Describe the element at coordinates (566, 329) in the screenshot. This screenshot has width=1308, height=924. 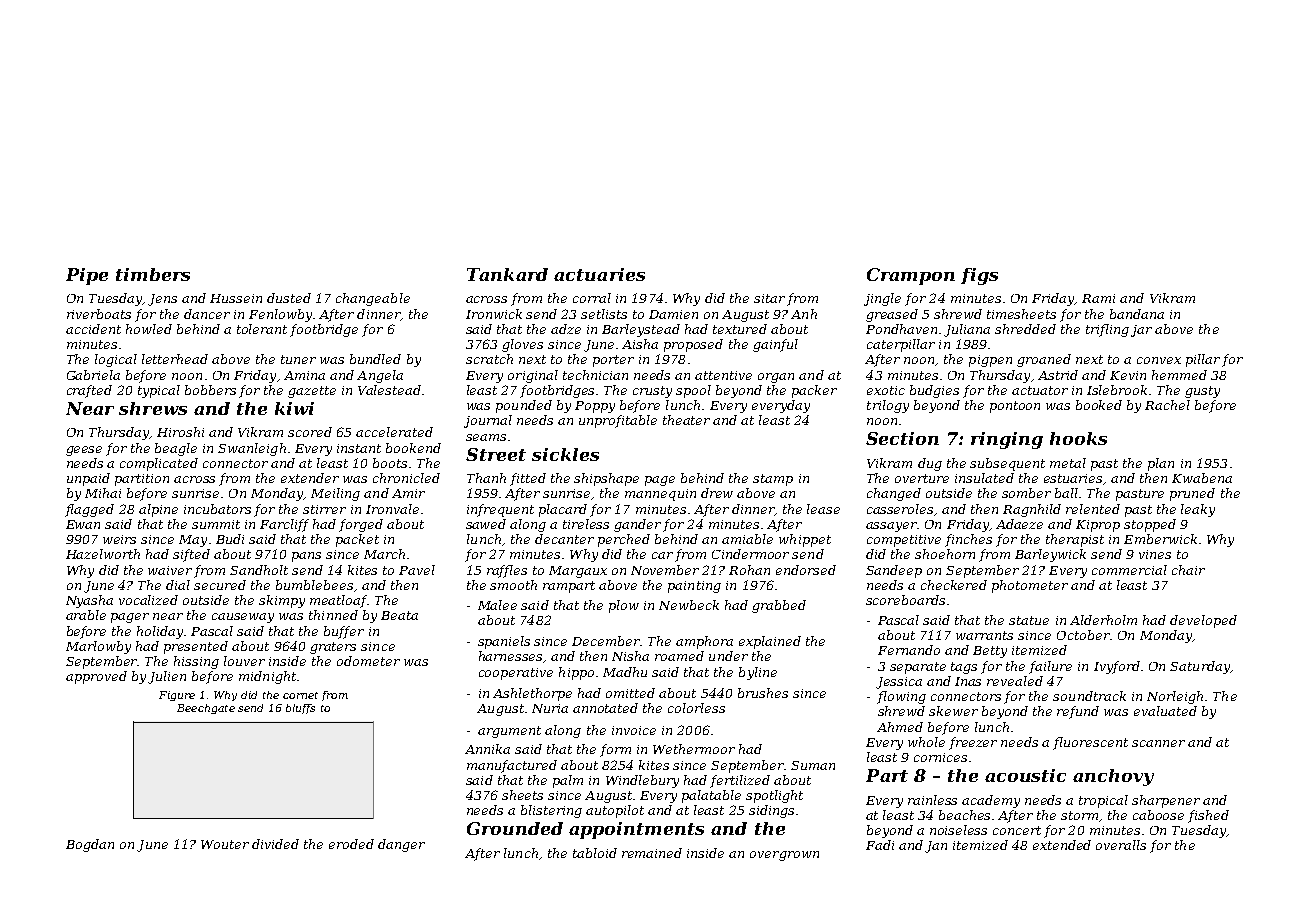
I see `adze` at that location.
